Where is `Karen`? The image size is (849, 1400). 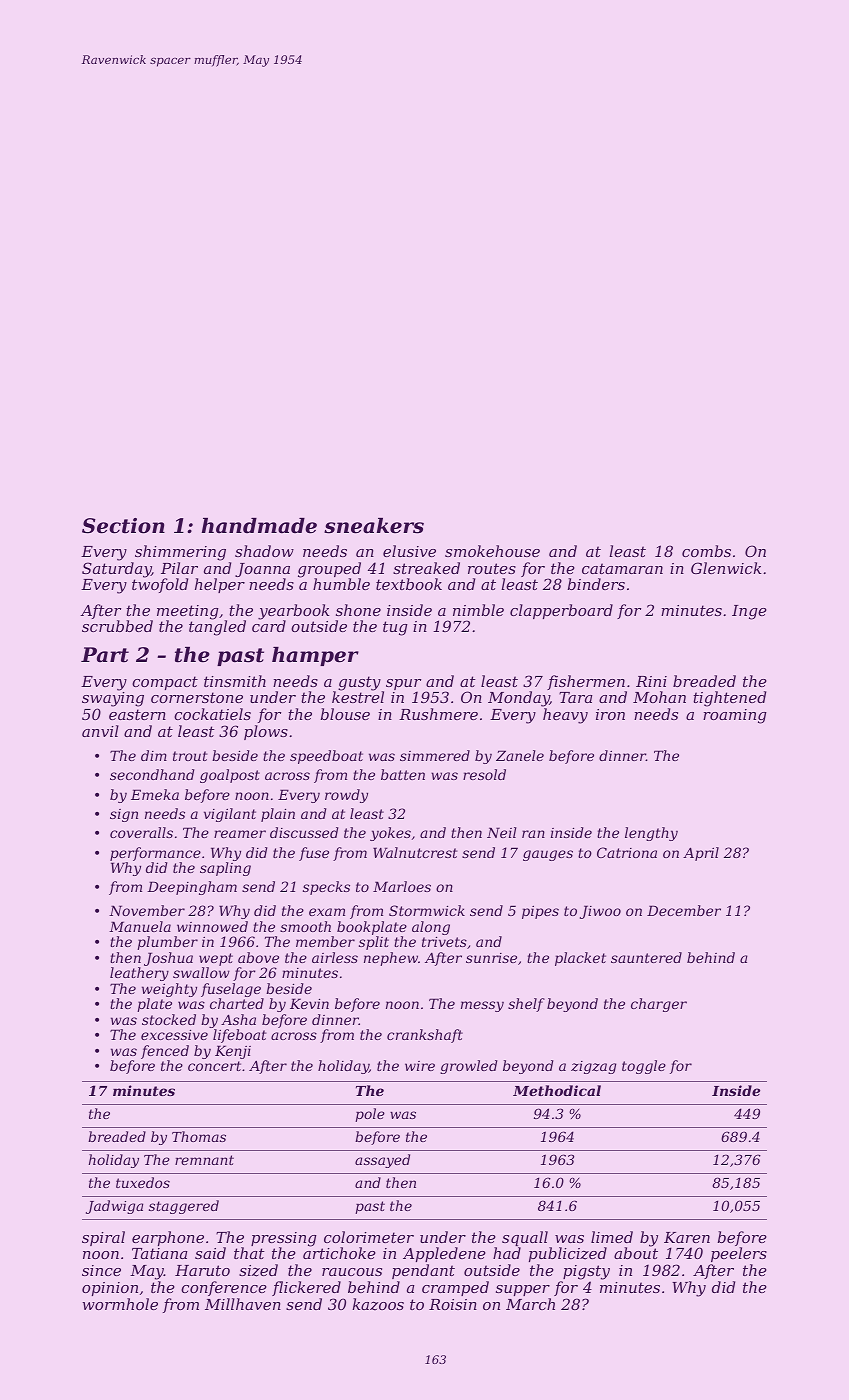
Karen is located at coordinates (687, 1237).
